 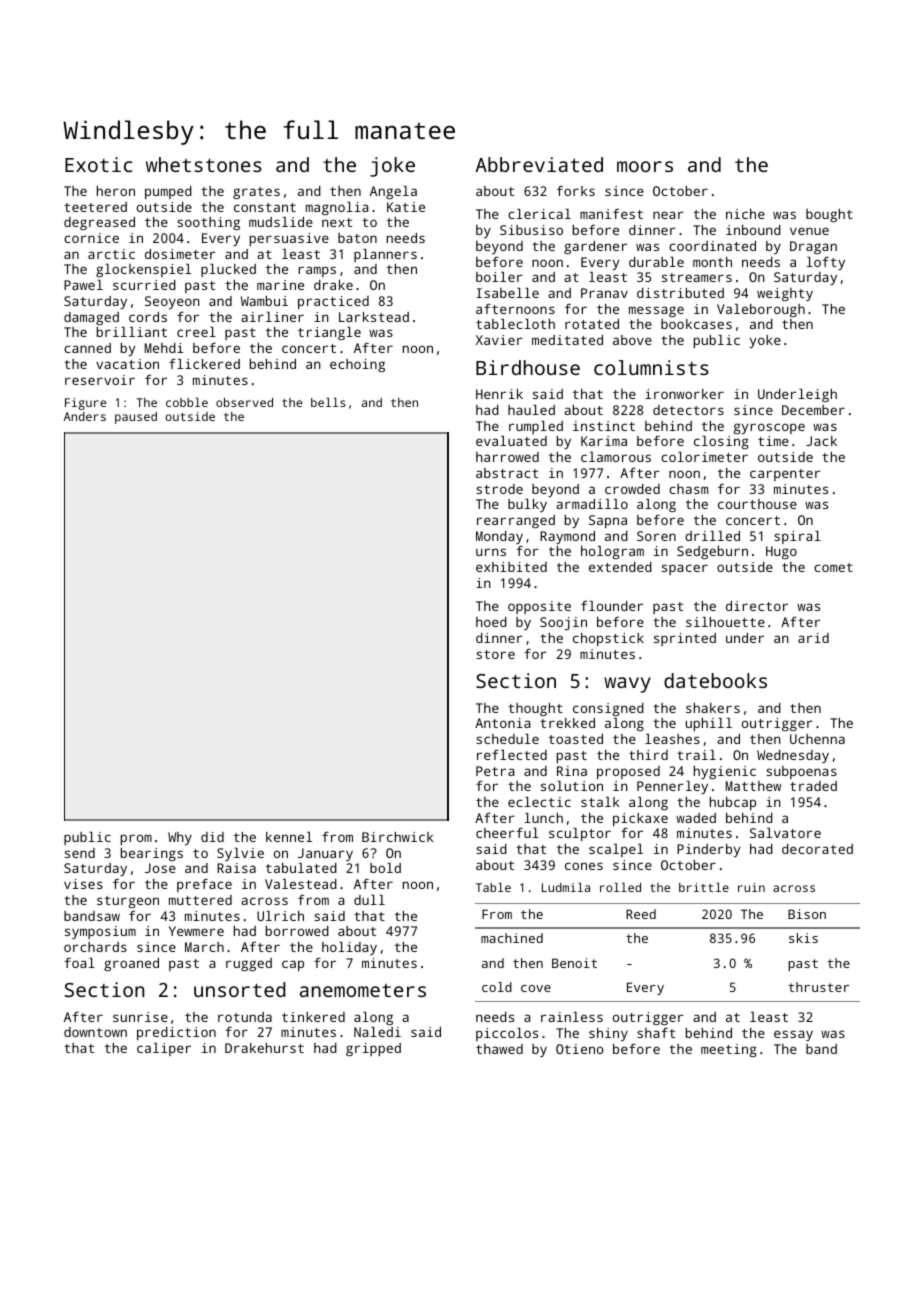 I want to click on downtown, so click(x=95, y=1032).
